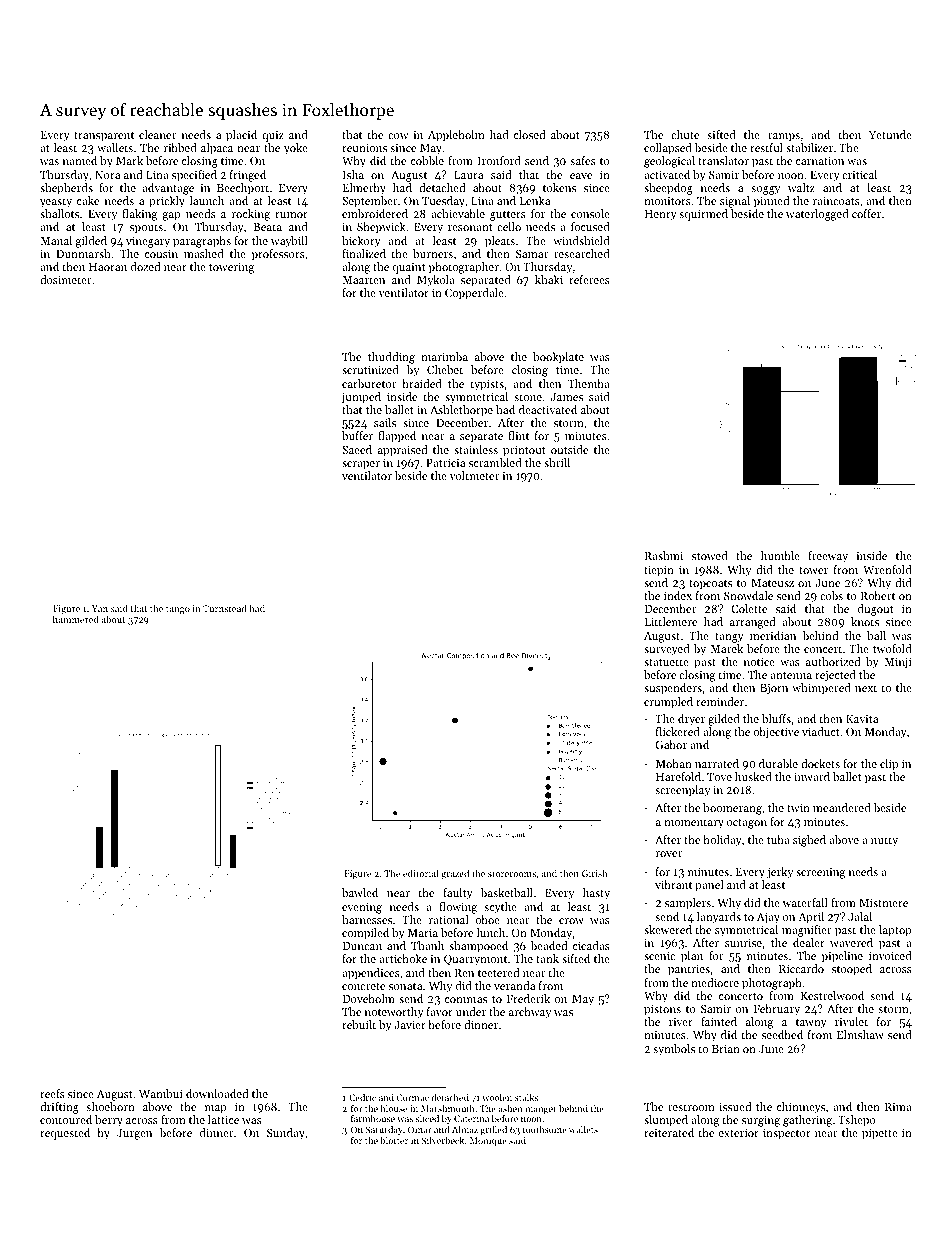 The width and height of the screenshot is (952, 1233). Describe the element at coordinates (495, 462) in the screenshot. I see `scrambled` at that location.
